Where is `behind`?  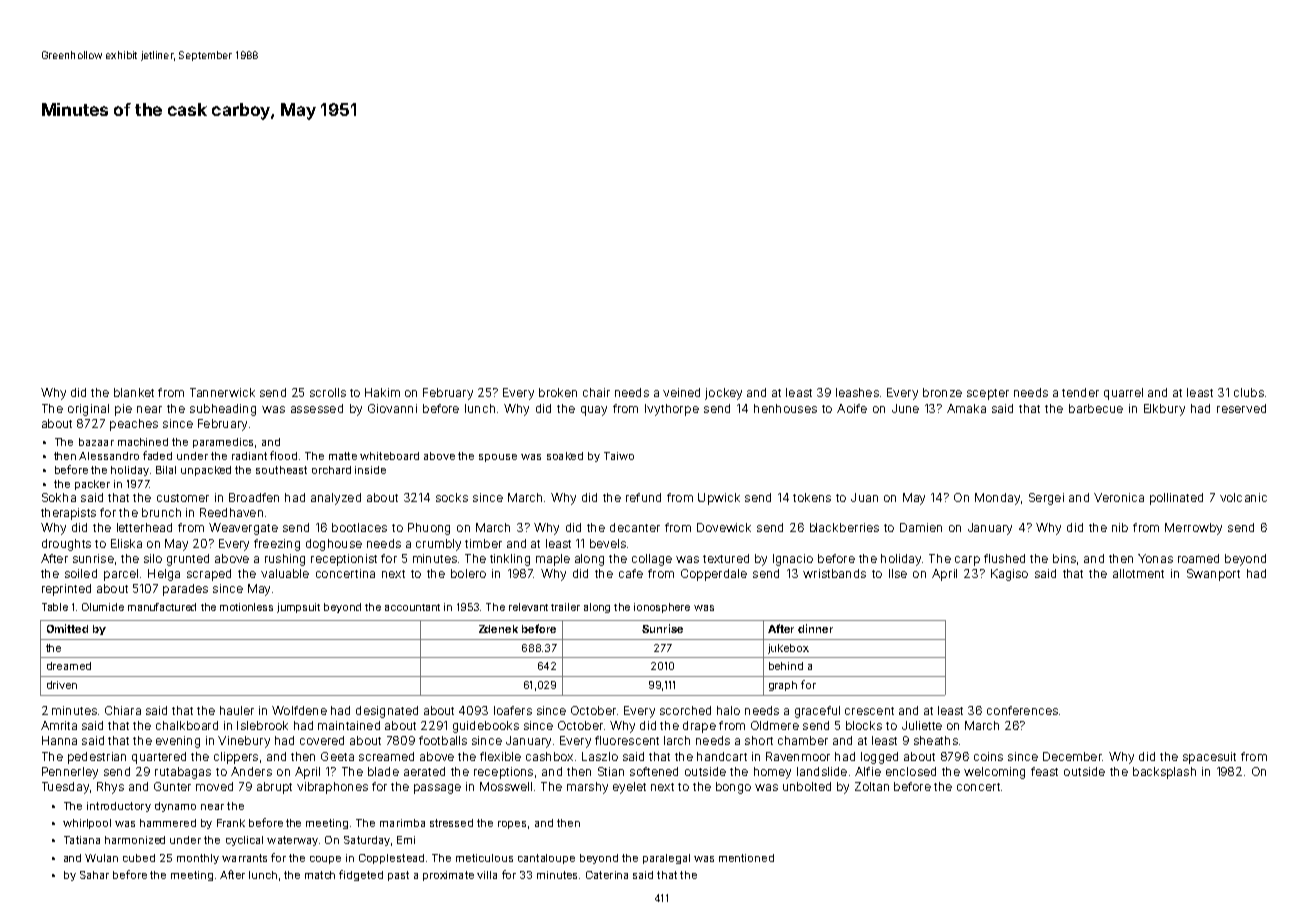
behind is located at coordinates (786, 666).
